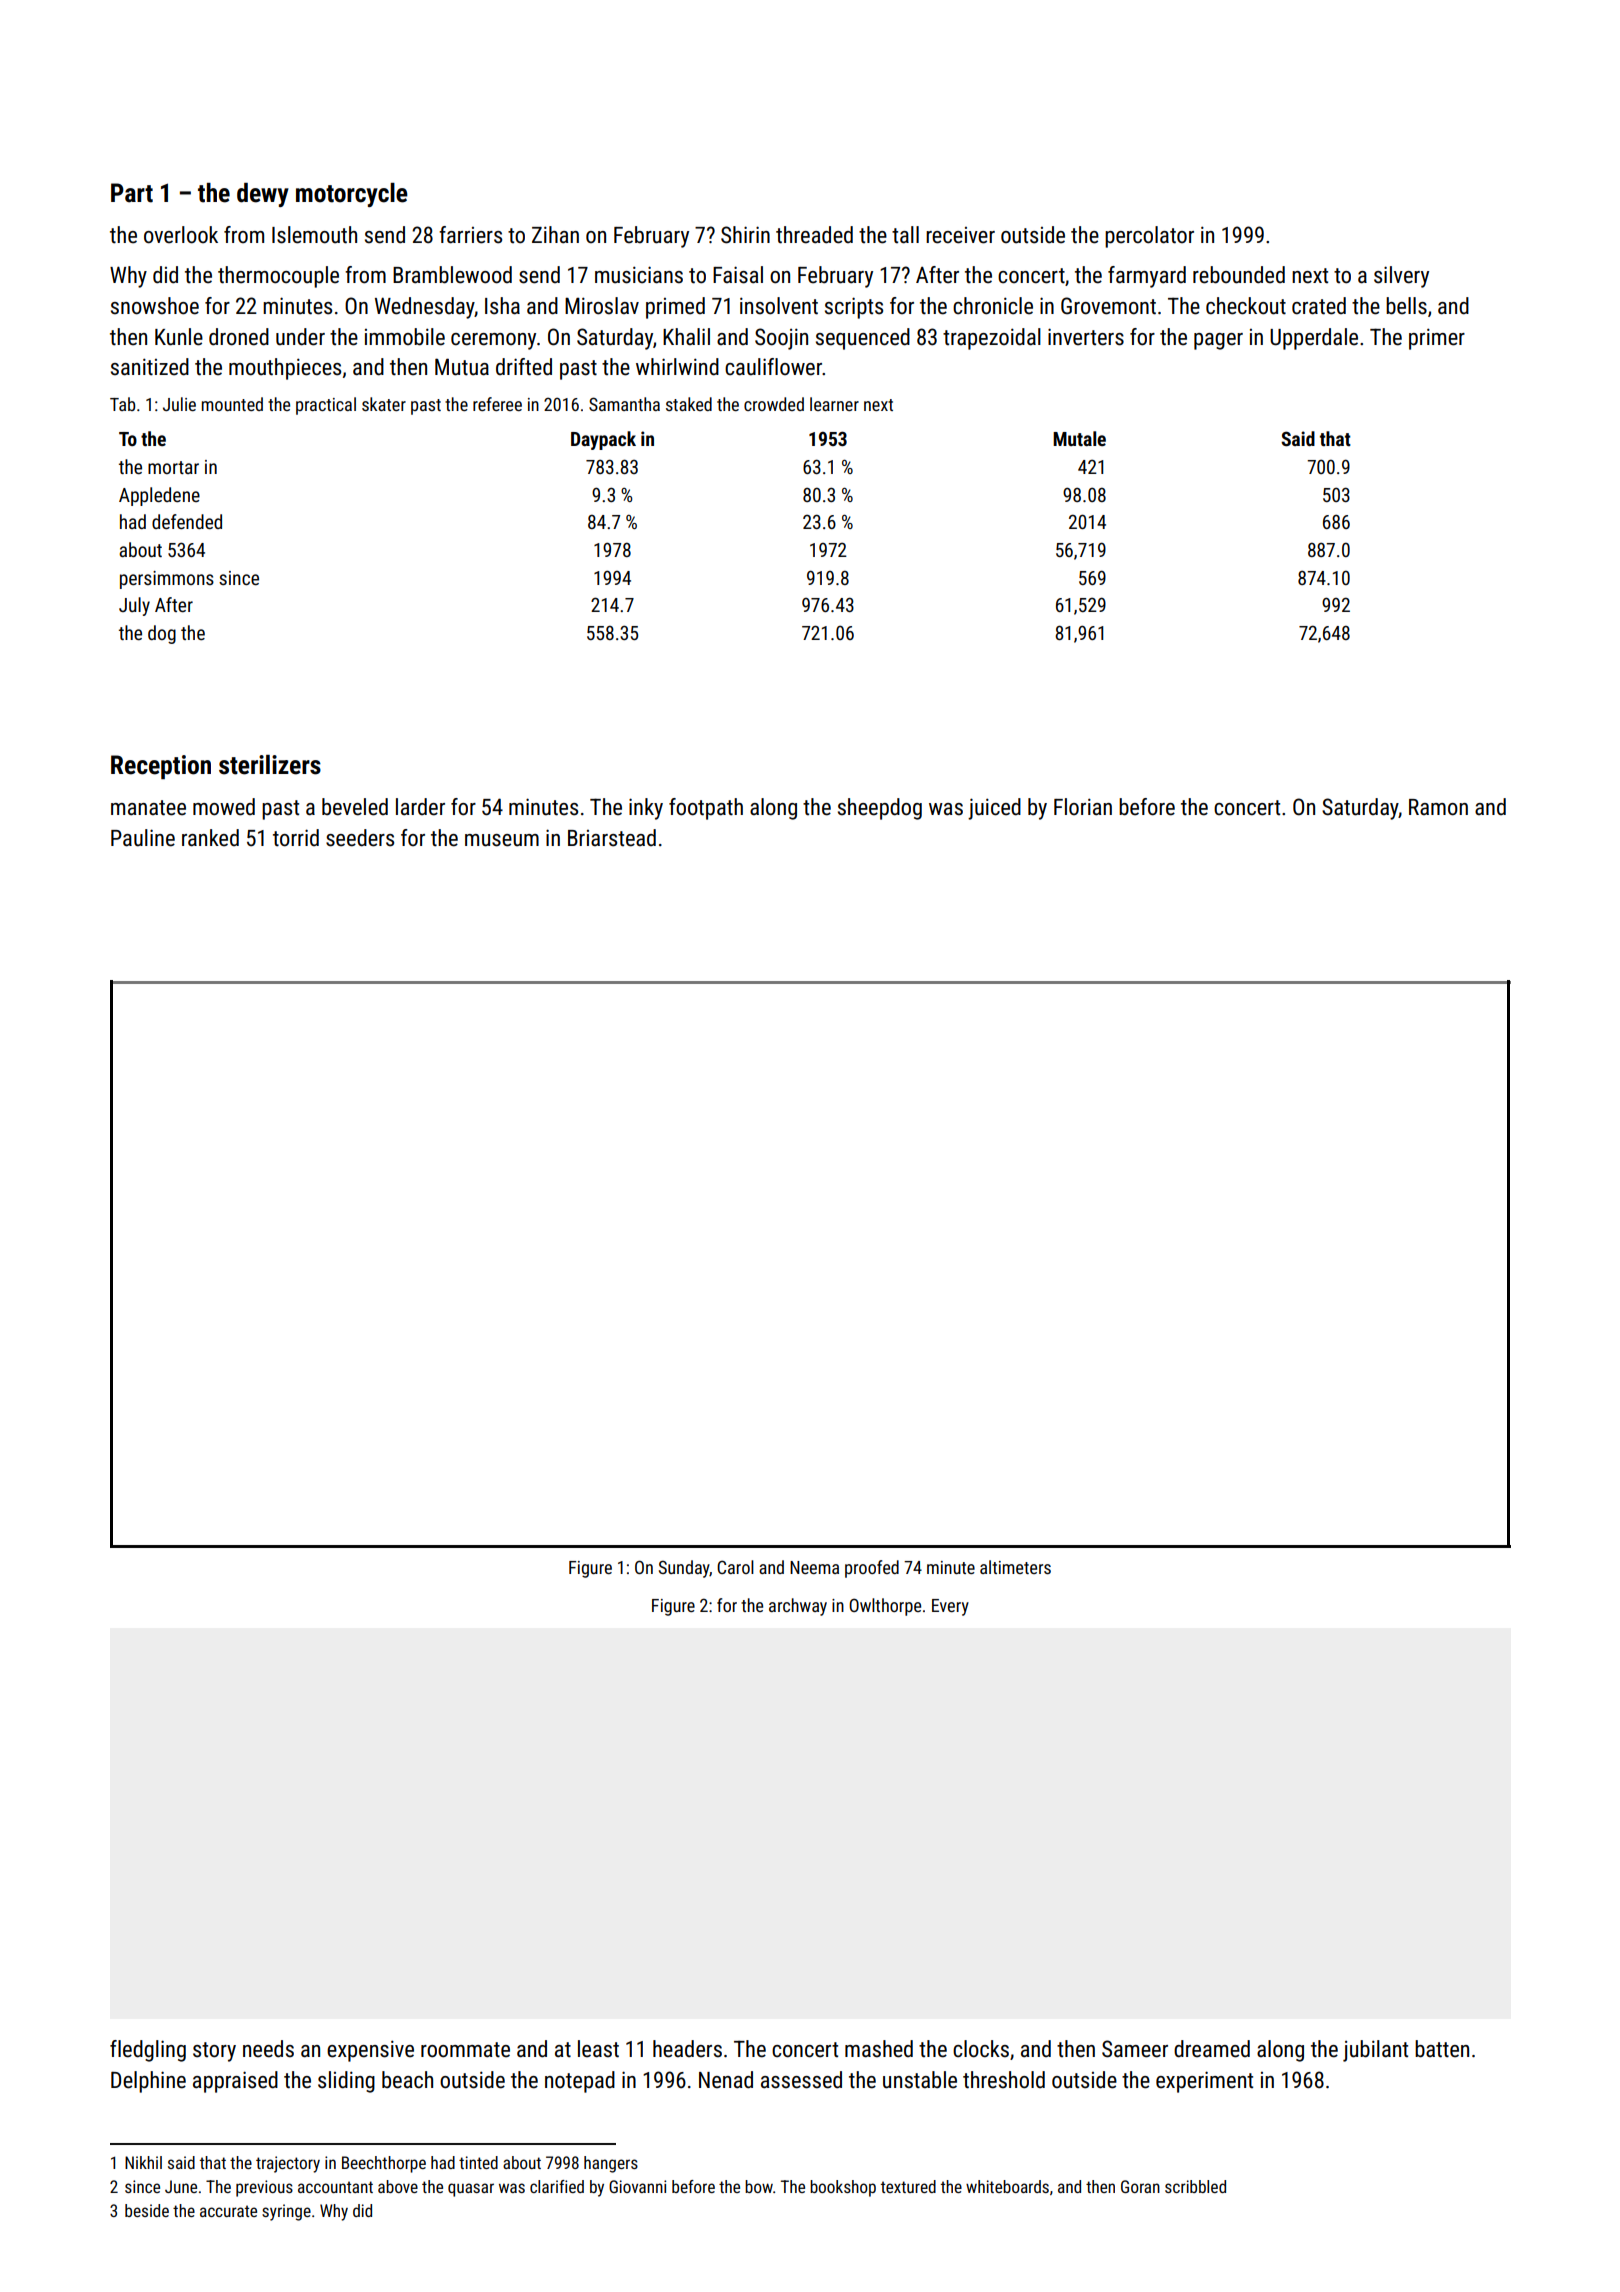 The image size is (1620, 2292). I want to click on primer, so click(1437, 339).
